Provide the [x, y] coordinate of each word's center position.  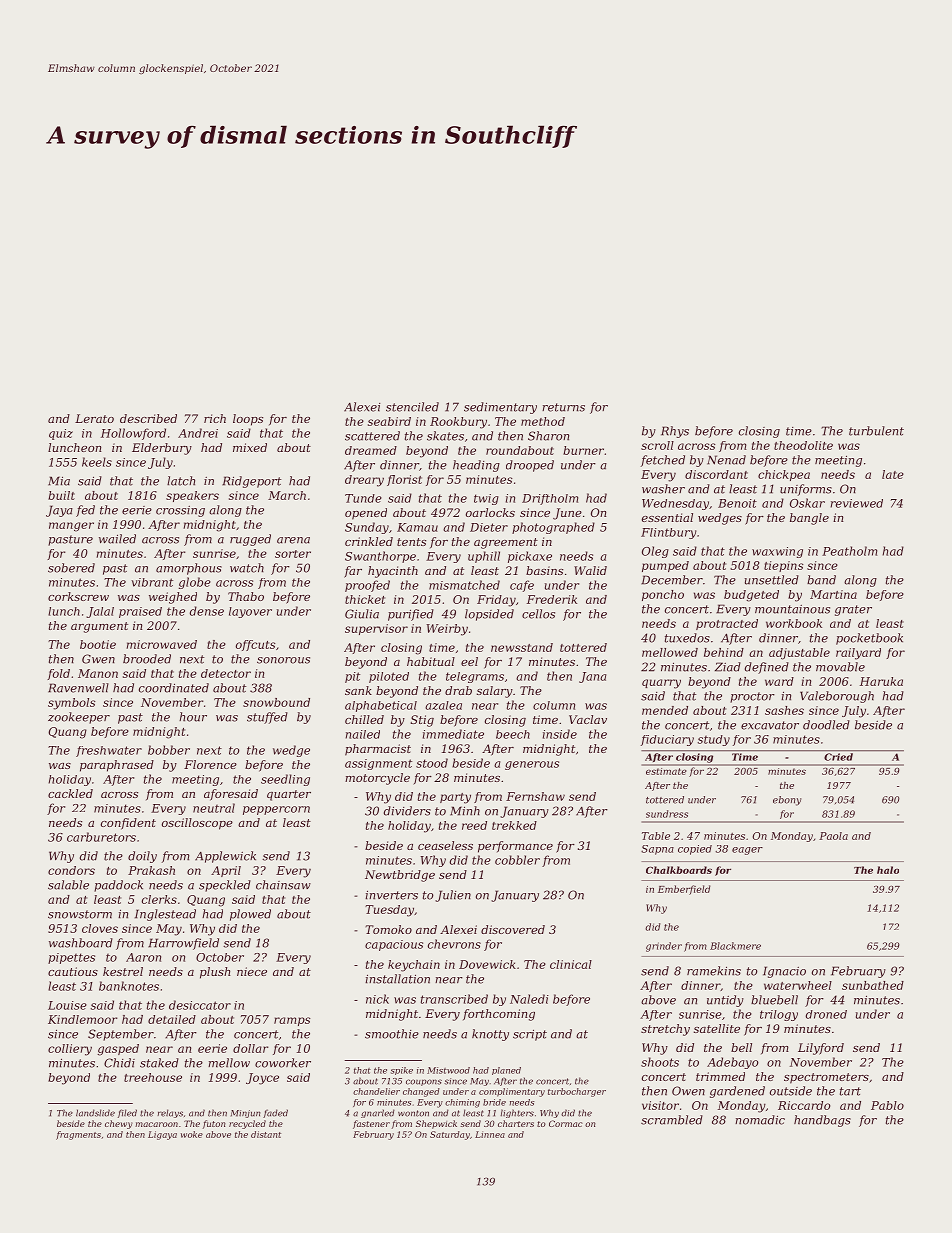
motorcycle [377, 779]
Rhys [675, 432]
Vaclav [588, 719]
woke [192, 1134]
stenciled [412, 407]
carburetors [101, 837]
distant [266, 1134]
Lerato [94, 418]
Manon [98, 673]
